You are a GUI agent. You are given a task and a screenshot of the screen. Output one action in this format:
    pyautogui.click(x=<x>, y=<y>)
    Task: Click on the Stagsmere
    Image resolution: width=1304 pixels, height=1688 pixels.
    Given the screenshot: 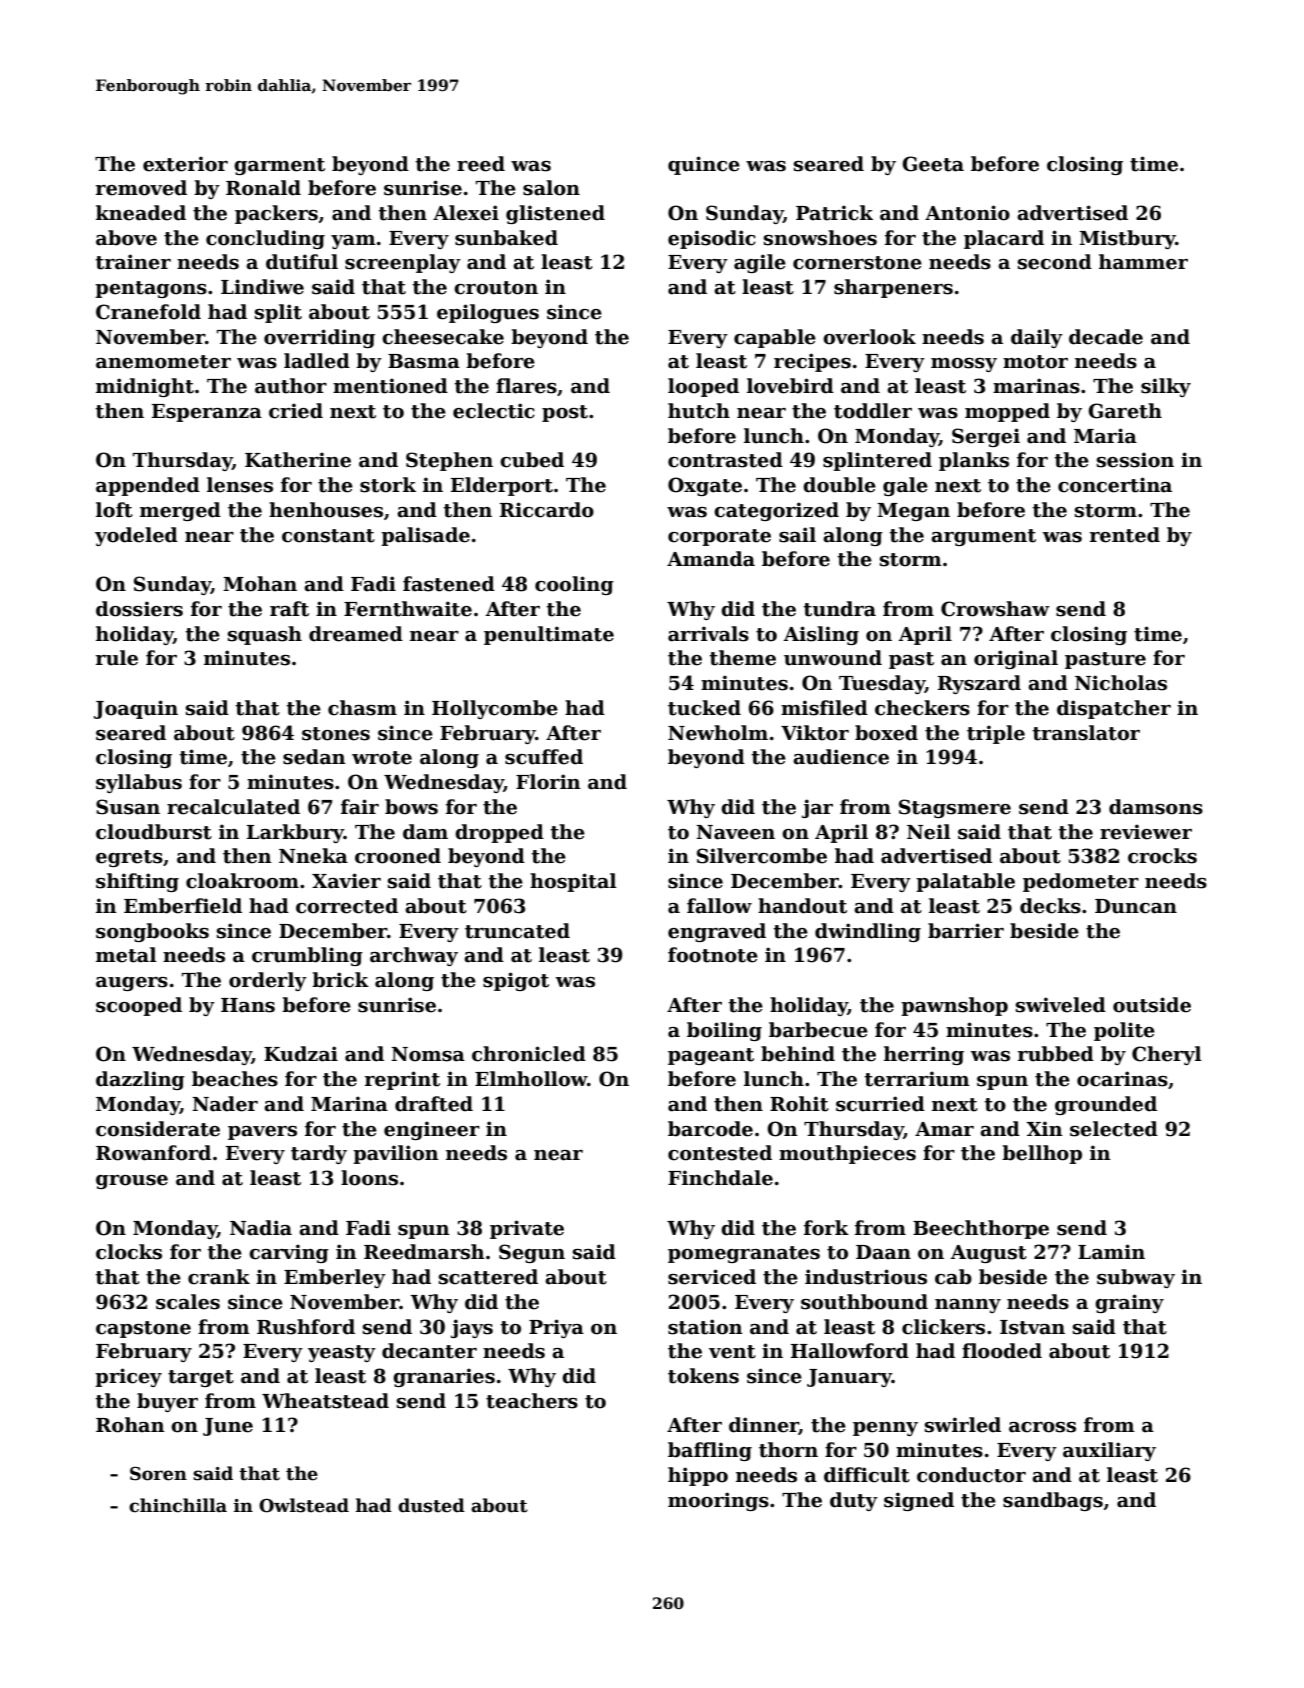 What is the action you would take?
    pyautogui.click(x=955, y=808)
